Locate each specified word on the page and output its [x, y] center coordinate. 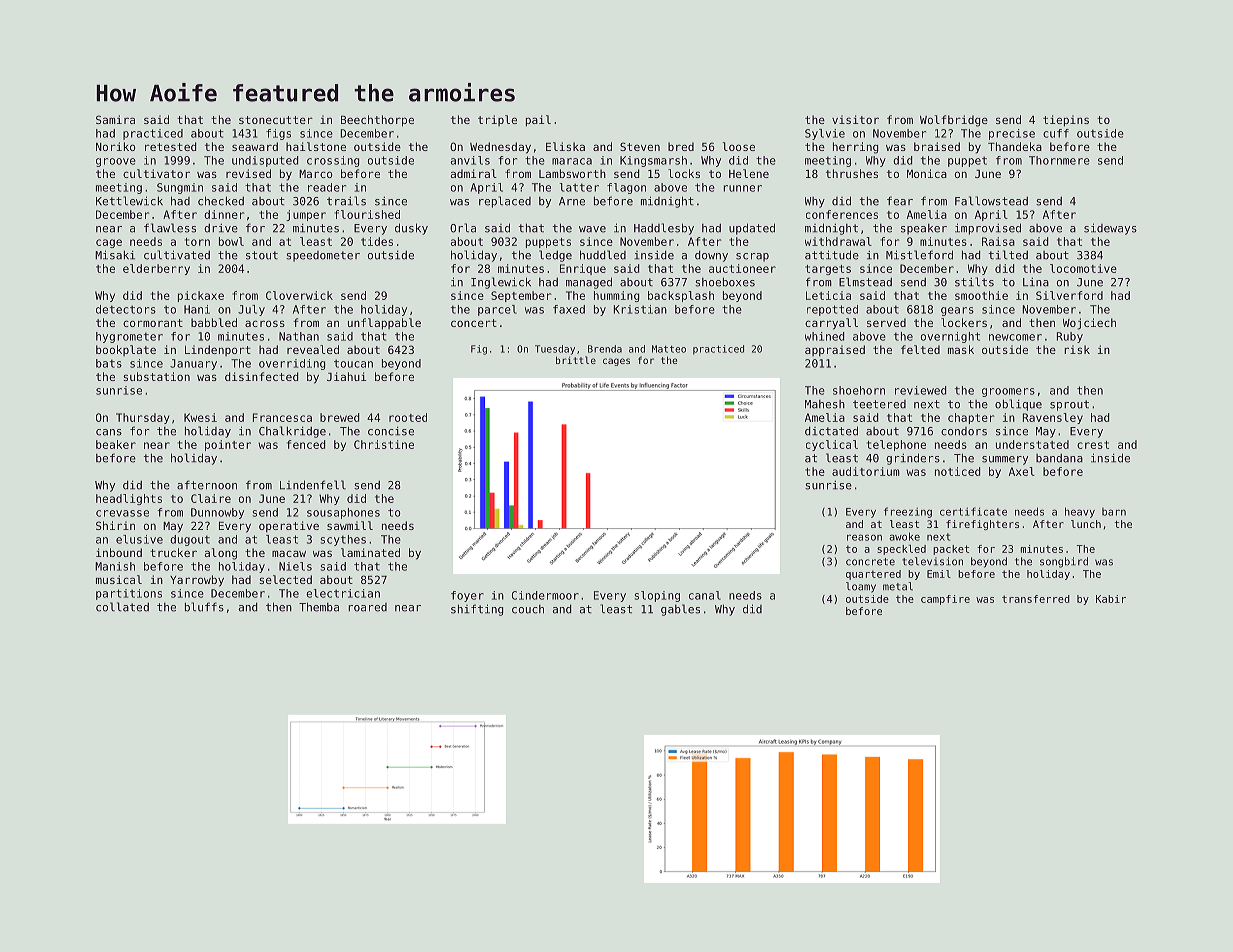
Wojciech [1089, 324]
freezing [908, 512]
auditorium [866, 471]
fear [900, 201]
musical [119, 579]
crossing [333, 161]
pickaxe [201, 296]
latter [579, 187]
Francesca [282, 417]
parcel [497, 310]
